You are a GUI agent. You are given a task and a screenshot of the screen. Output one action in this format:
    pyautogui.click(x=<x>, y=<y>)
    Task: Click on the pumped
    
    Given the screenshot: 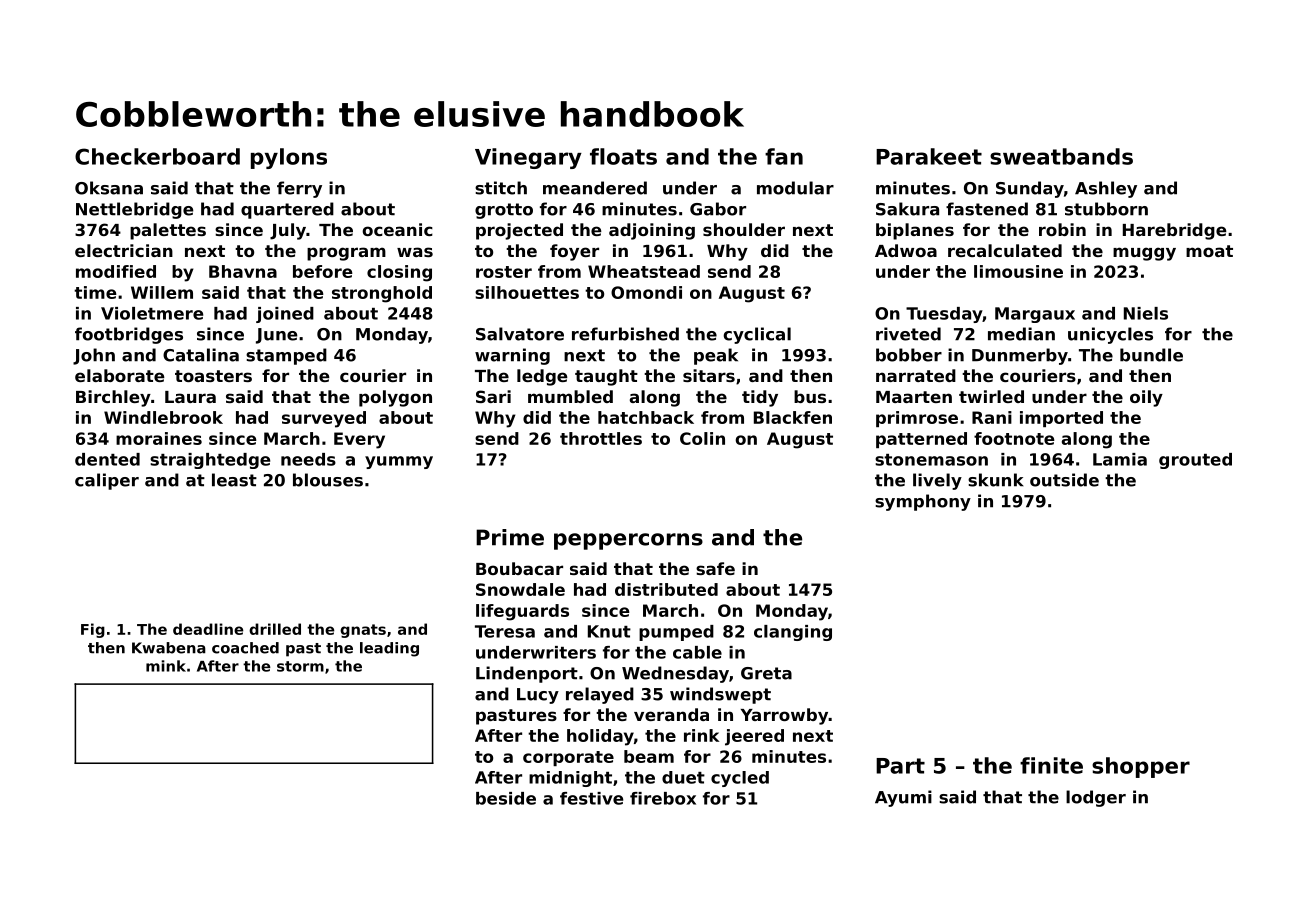 What is the action you would take?
    pyautogui.click(x=676, y=633)
